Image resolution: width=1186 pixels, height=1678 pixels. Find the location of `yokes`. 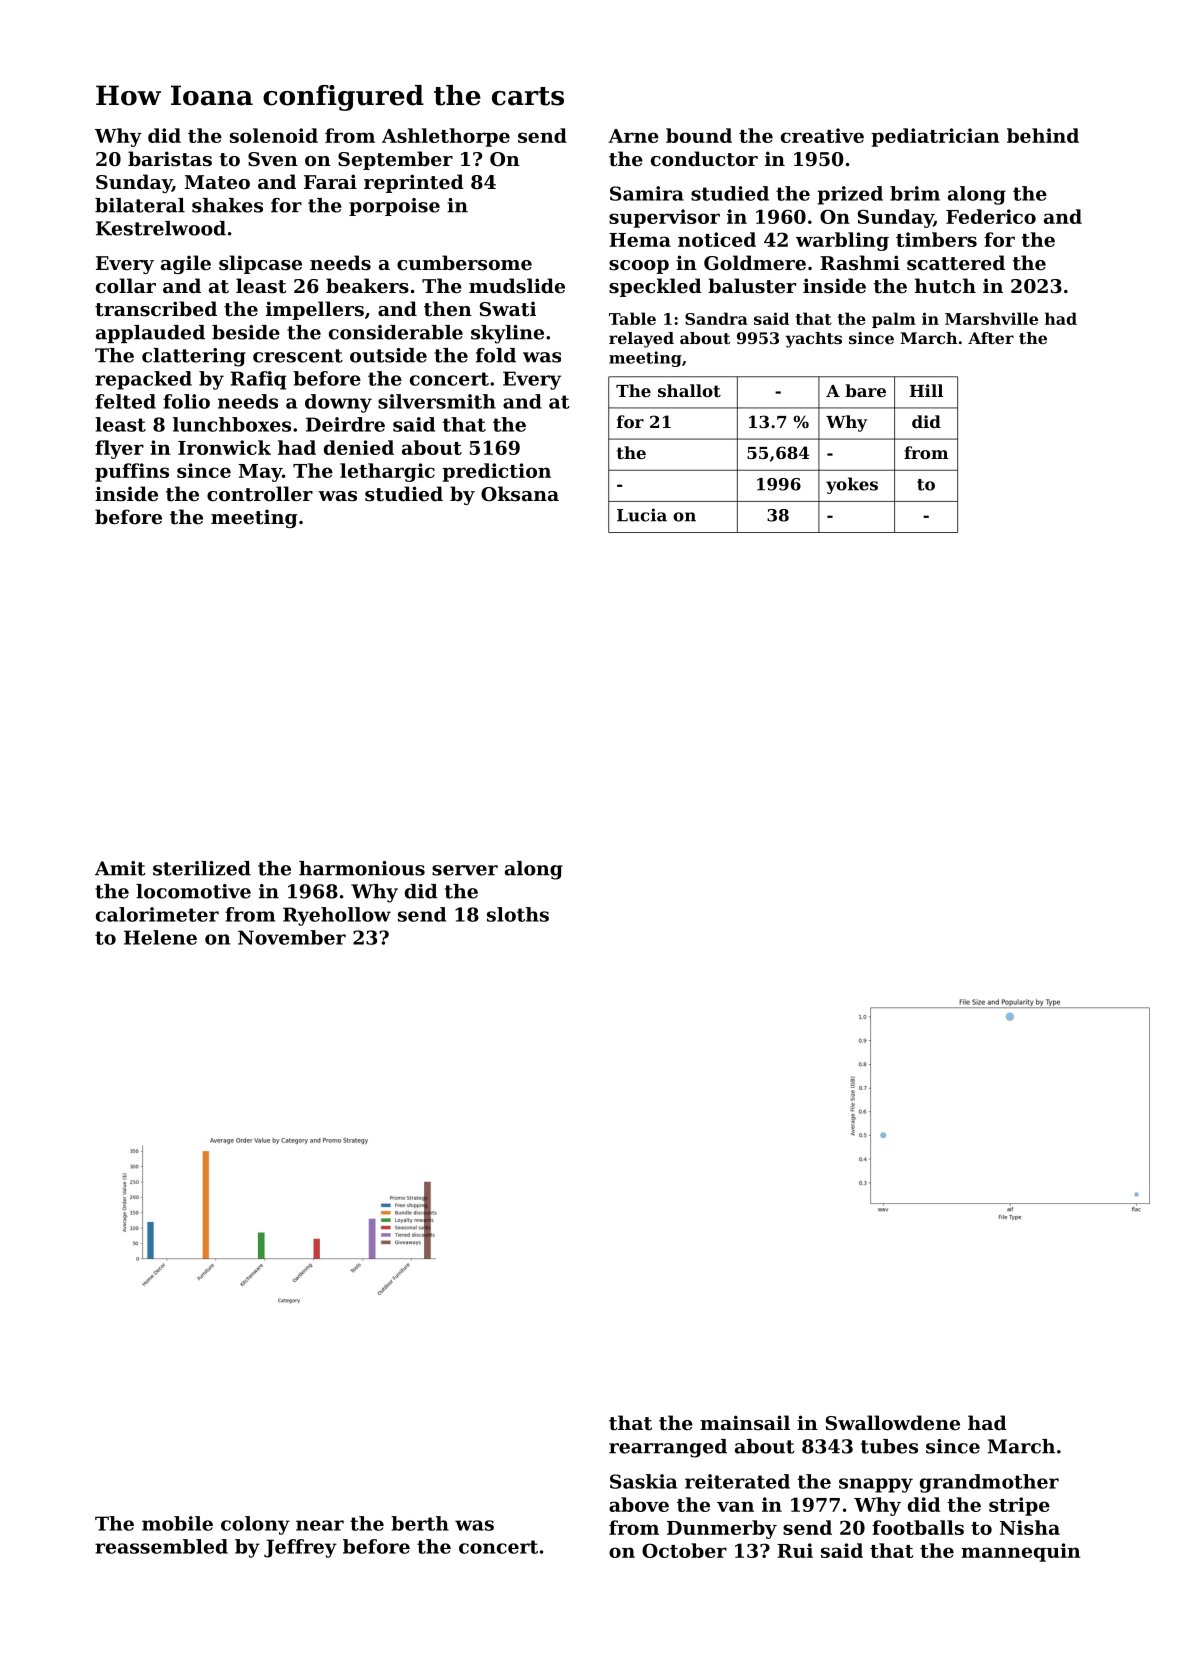

yokes is located at coordinates (852, 485).
